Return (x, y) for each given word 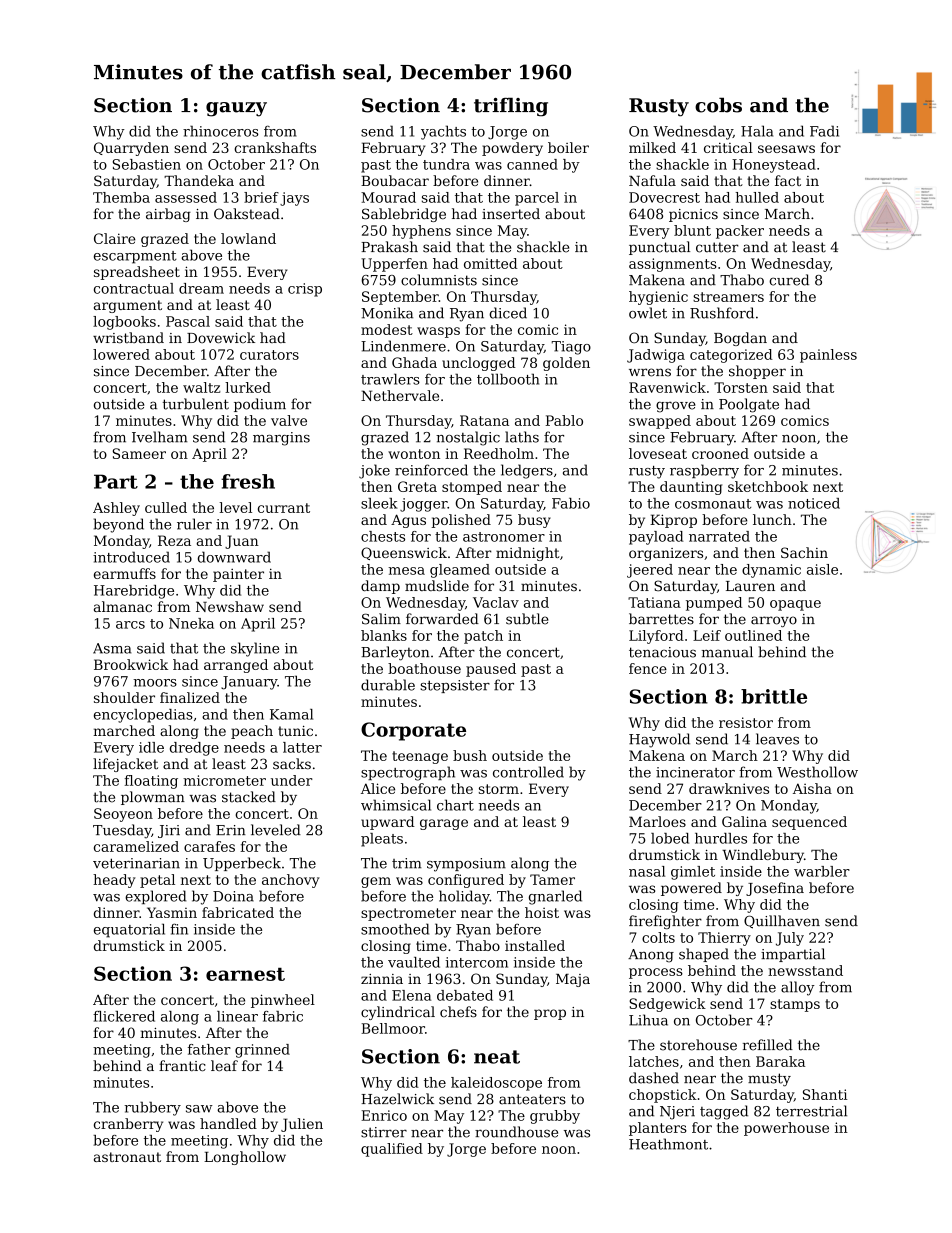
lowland (248, 238)
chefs (458, 1011)
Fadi (824, 131)
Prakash (389, 247)
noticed (814, 503)
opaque (795, 605)
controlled (528, 772)
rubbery (152, 1108)
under (292, 780)
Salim (381, 619)
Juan (242, 542)
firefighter (665, 922)
